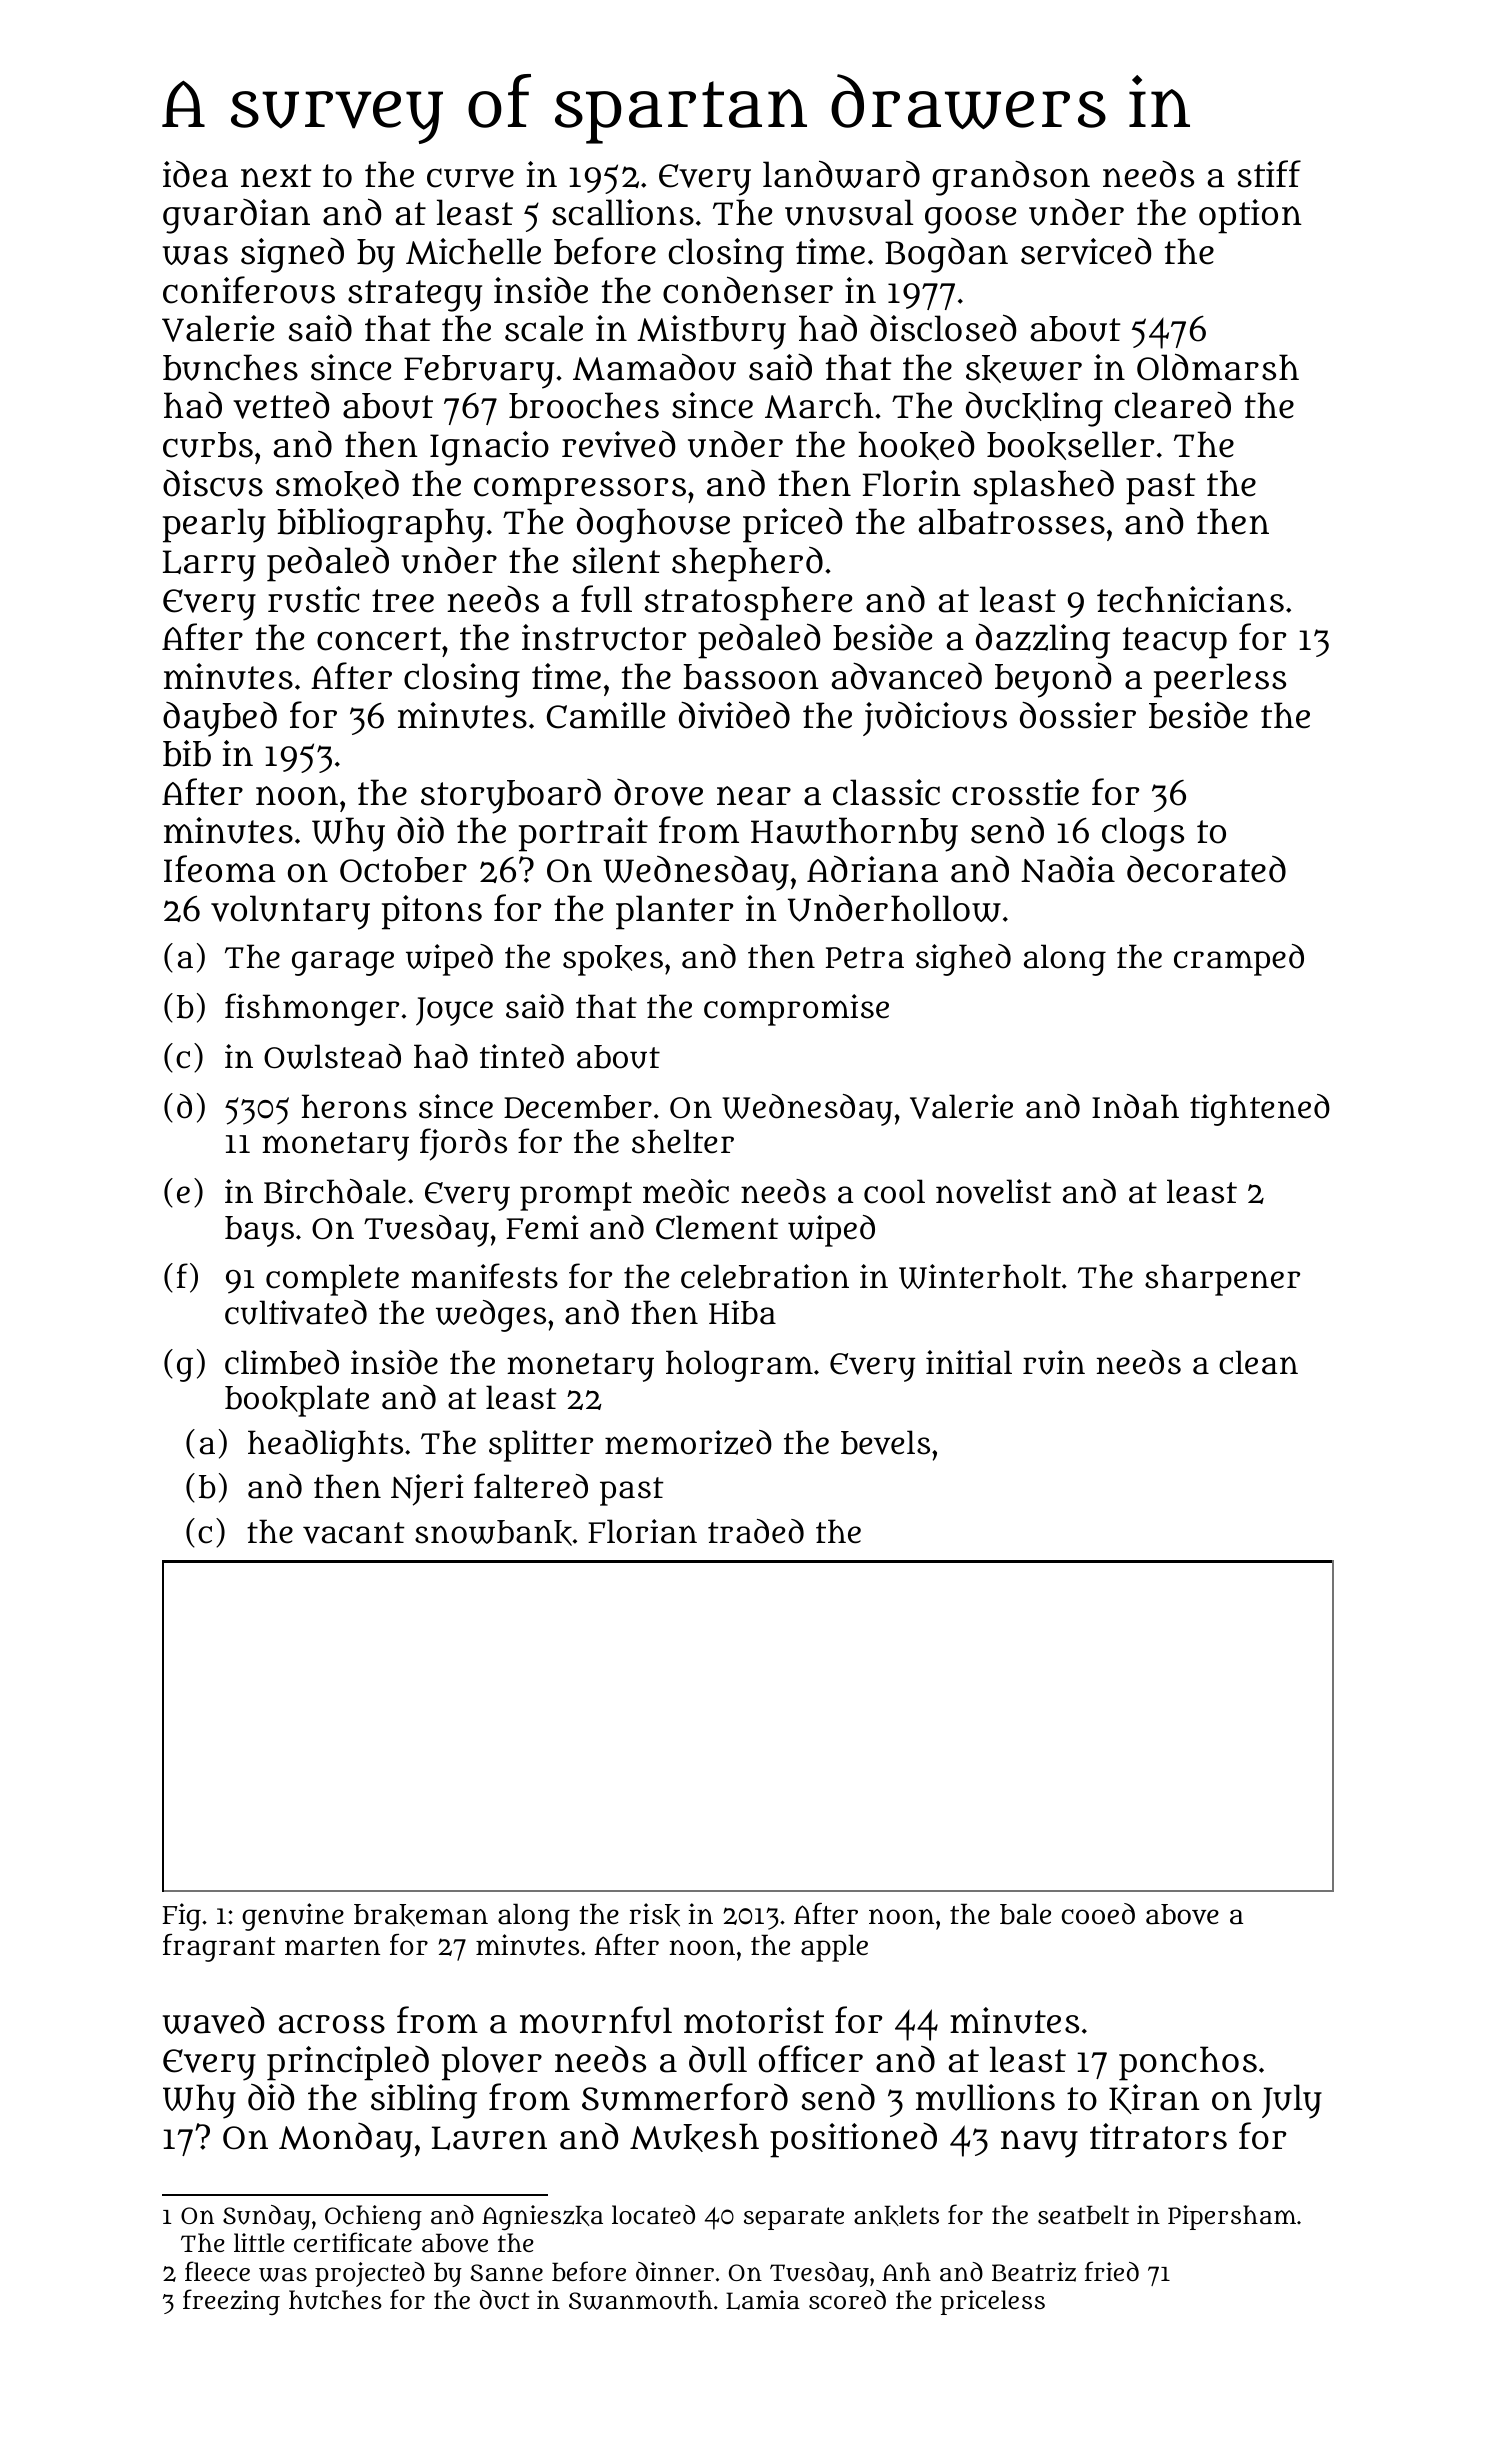  What do you see at coordinates (1054, 1362) in the document?
I see `ruin` at bounding box center [1054, 1362].
